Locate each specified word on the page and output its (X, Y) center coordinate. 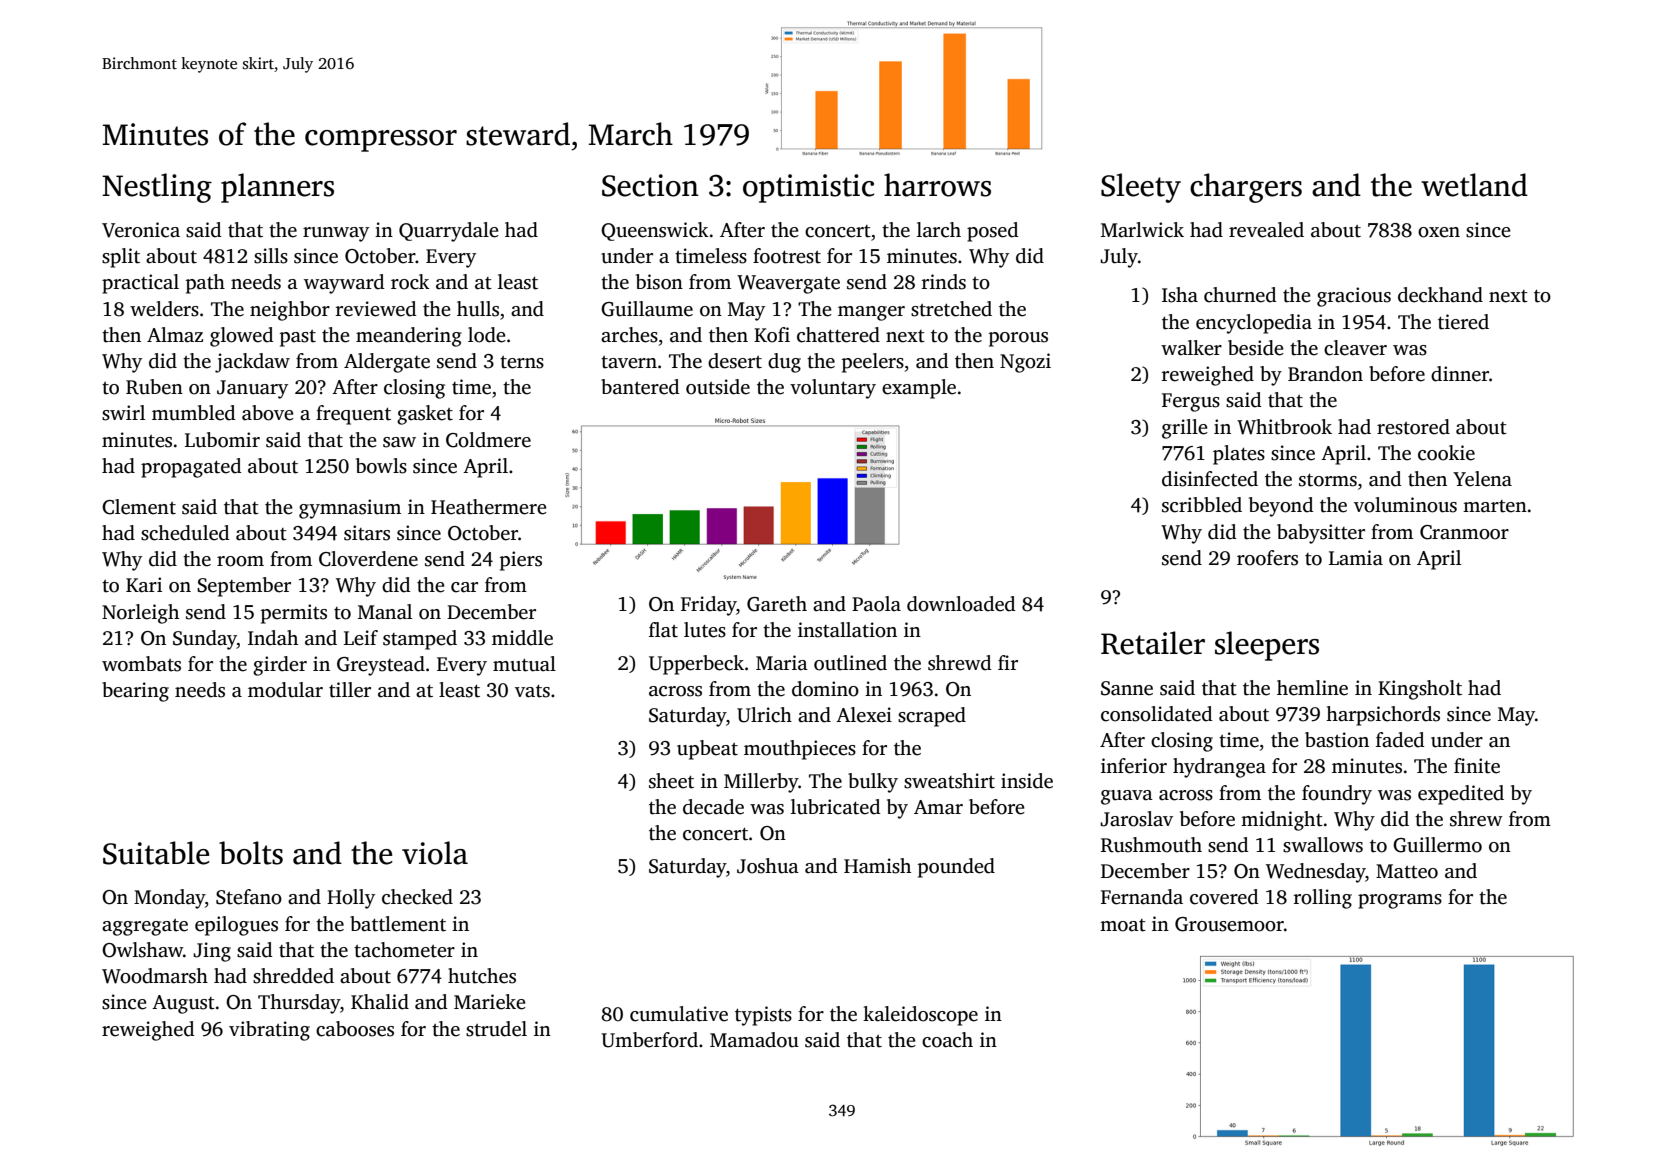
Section (650, 185)
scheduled (185, 533)
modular (285, 690)
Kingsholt (1420, 690)
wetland (1474, 185)
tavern (629, 362)
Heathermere (489, 507)
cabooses (355, 1029)
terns (522, 362)
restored (1413, 427)
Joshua (768, 866)
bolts (251, 853)
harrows (937, 185)
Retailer (1153, 643)
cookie (1446, 453)
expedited (1461, 795)
